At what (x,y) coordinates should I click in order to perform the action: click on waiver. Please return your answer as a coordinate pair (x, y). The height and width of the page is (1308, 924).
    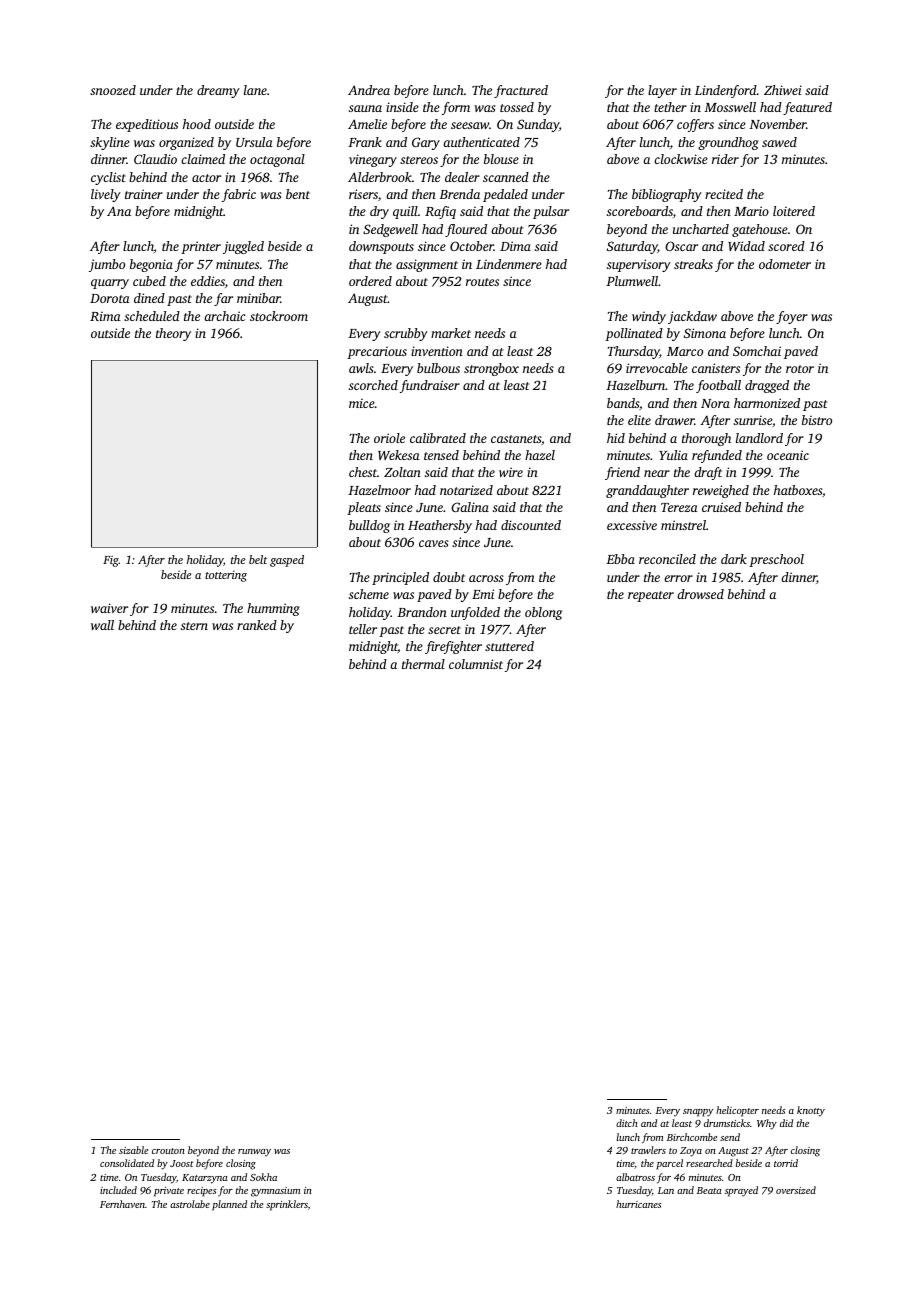
    Looking at the image, I should click on (109, 608).
